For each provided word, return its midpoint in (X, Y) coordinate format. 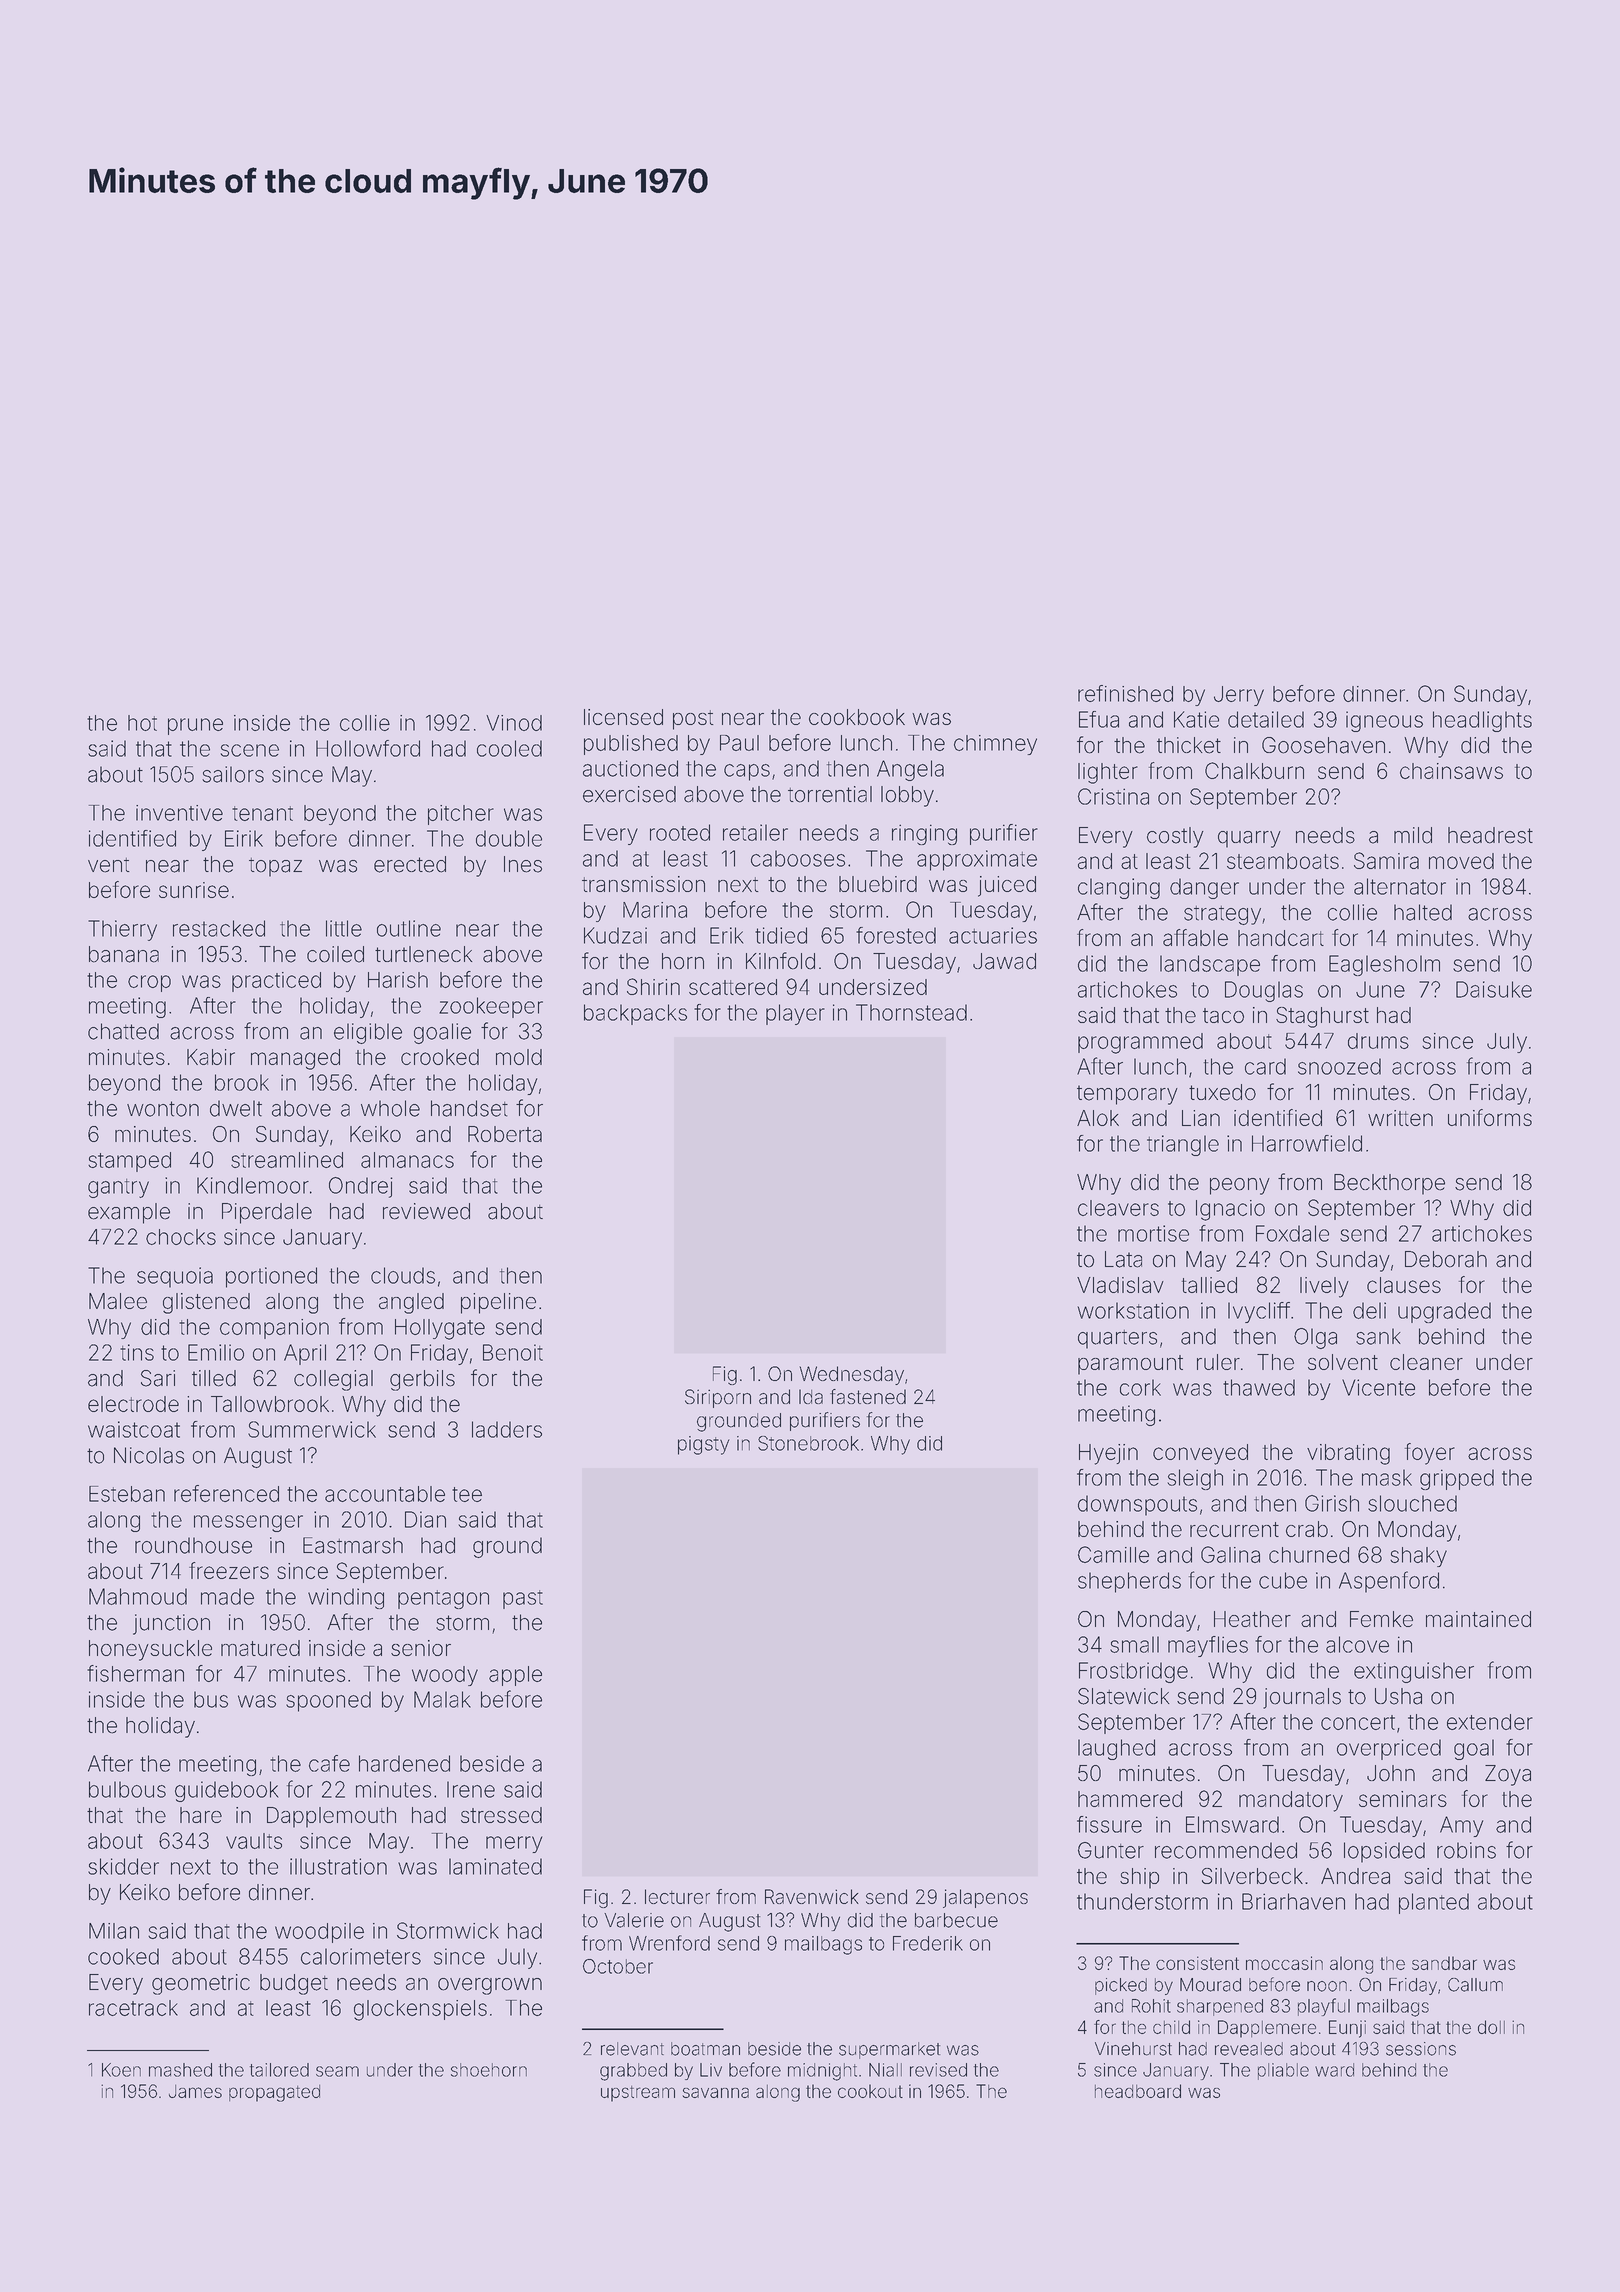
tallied (1209, 1285)
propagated (274, 2093)
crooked (440, 1057)
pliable (1283, 2071)
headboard (1138, 2091)
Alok (1098, 1118)
